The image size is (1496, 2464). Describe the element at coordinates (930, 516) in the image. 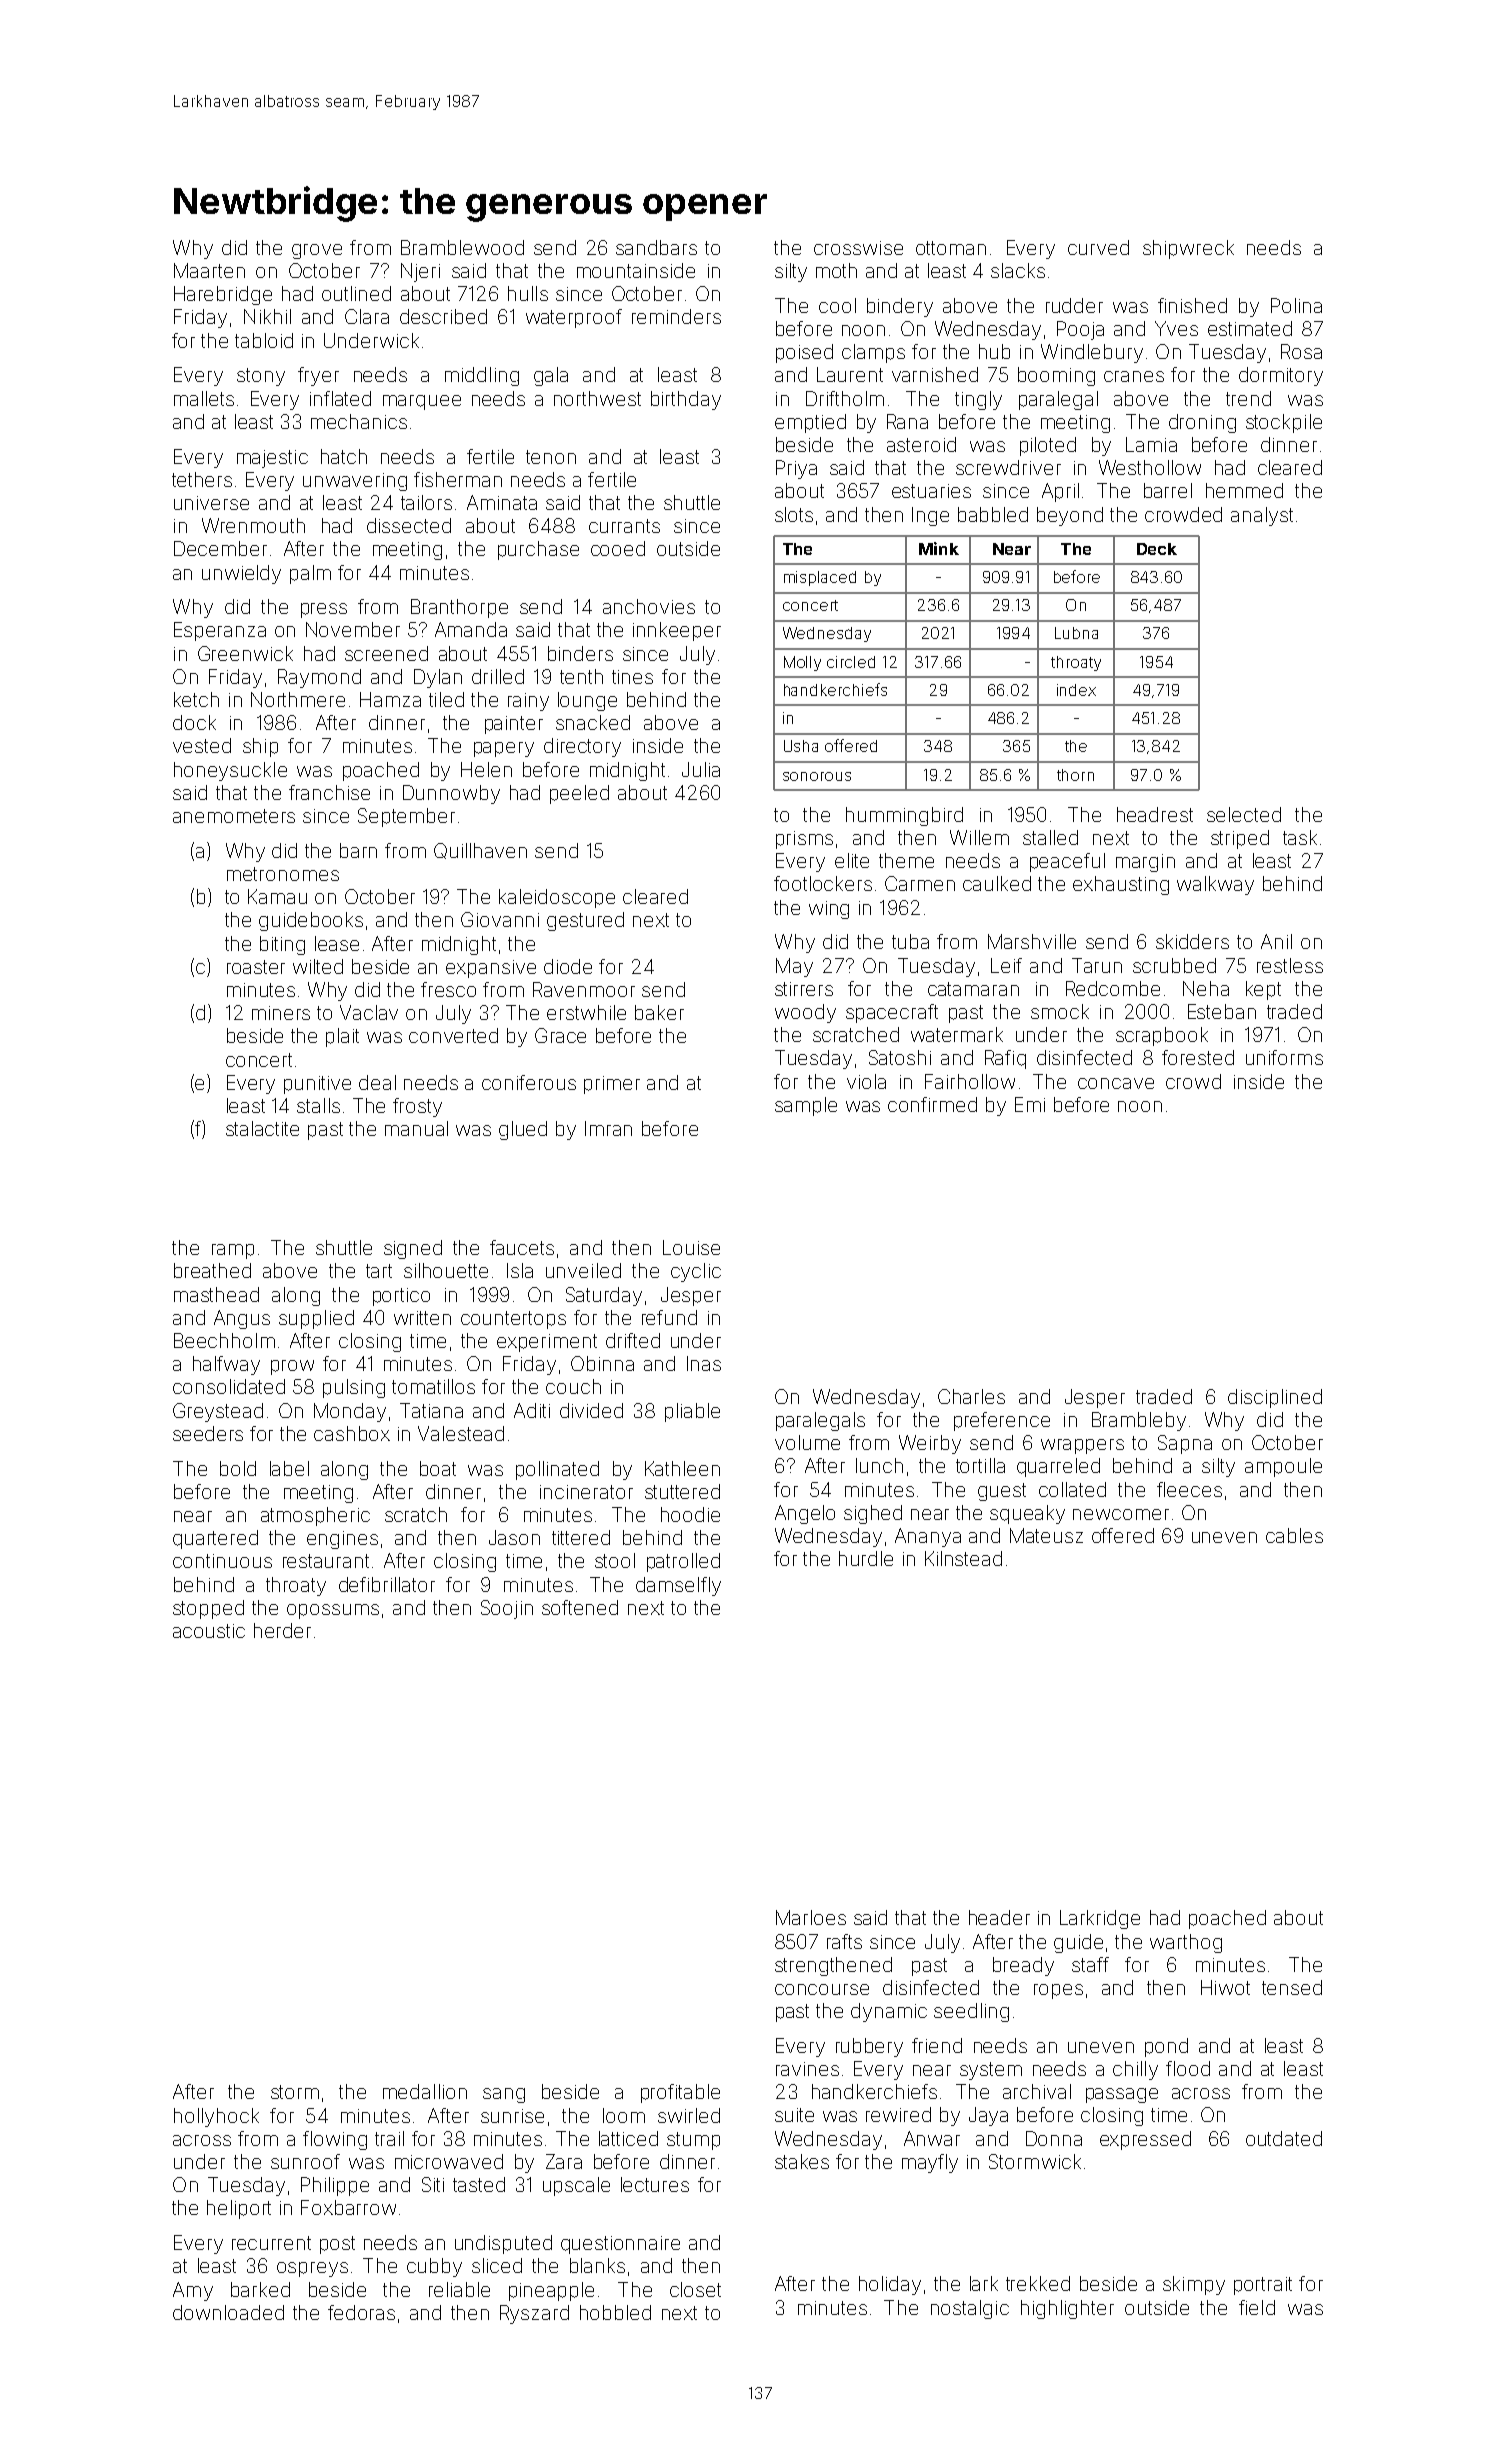

I see `Inge` at that location.
